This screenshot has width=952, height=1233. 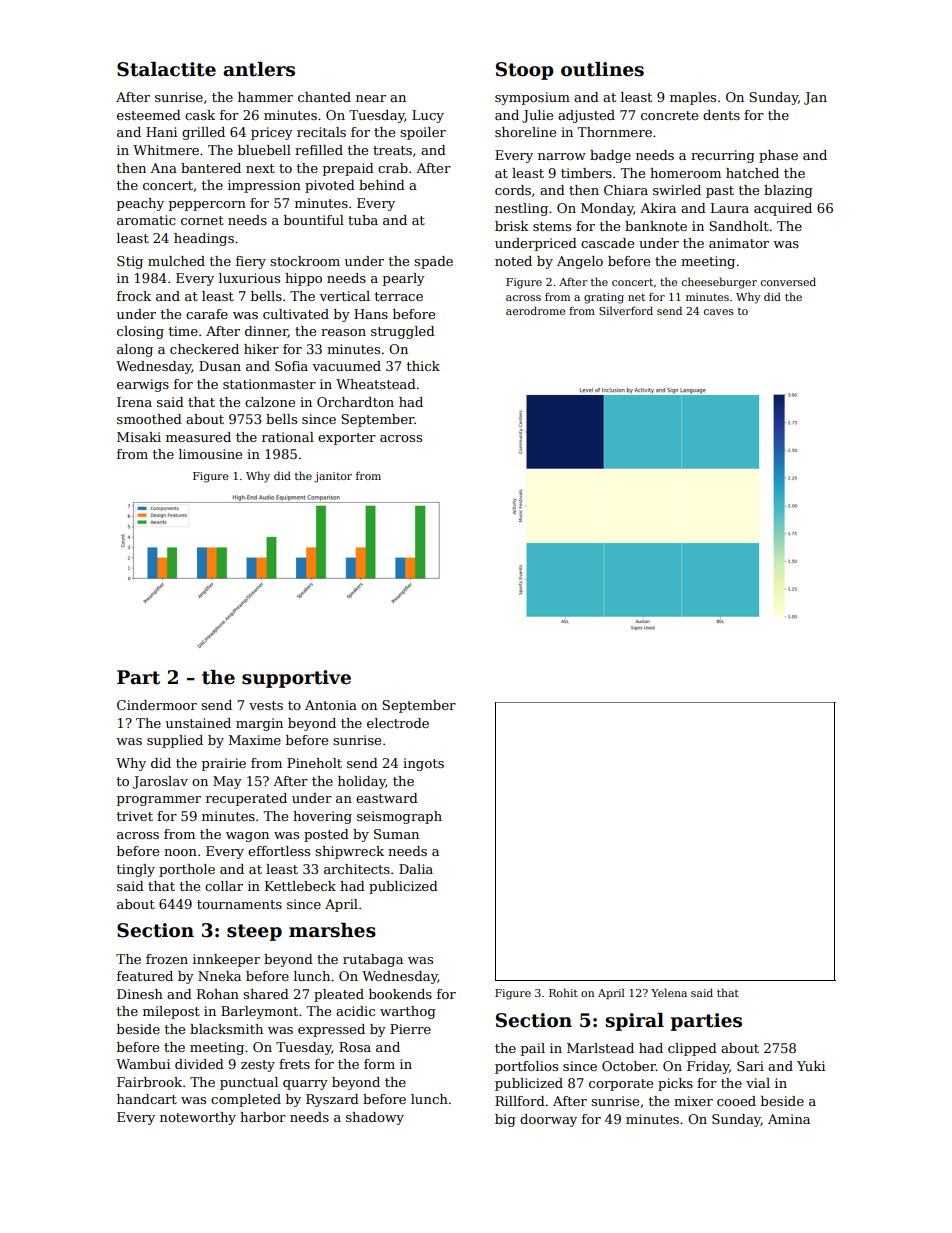 What do you see at coordinates (789, 1119) in the screenshot?
I see `Amina` at bounding box center [789, 1119].
